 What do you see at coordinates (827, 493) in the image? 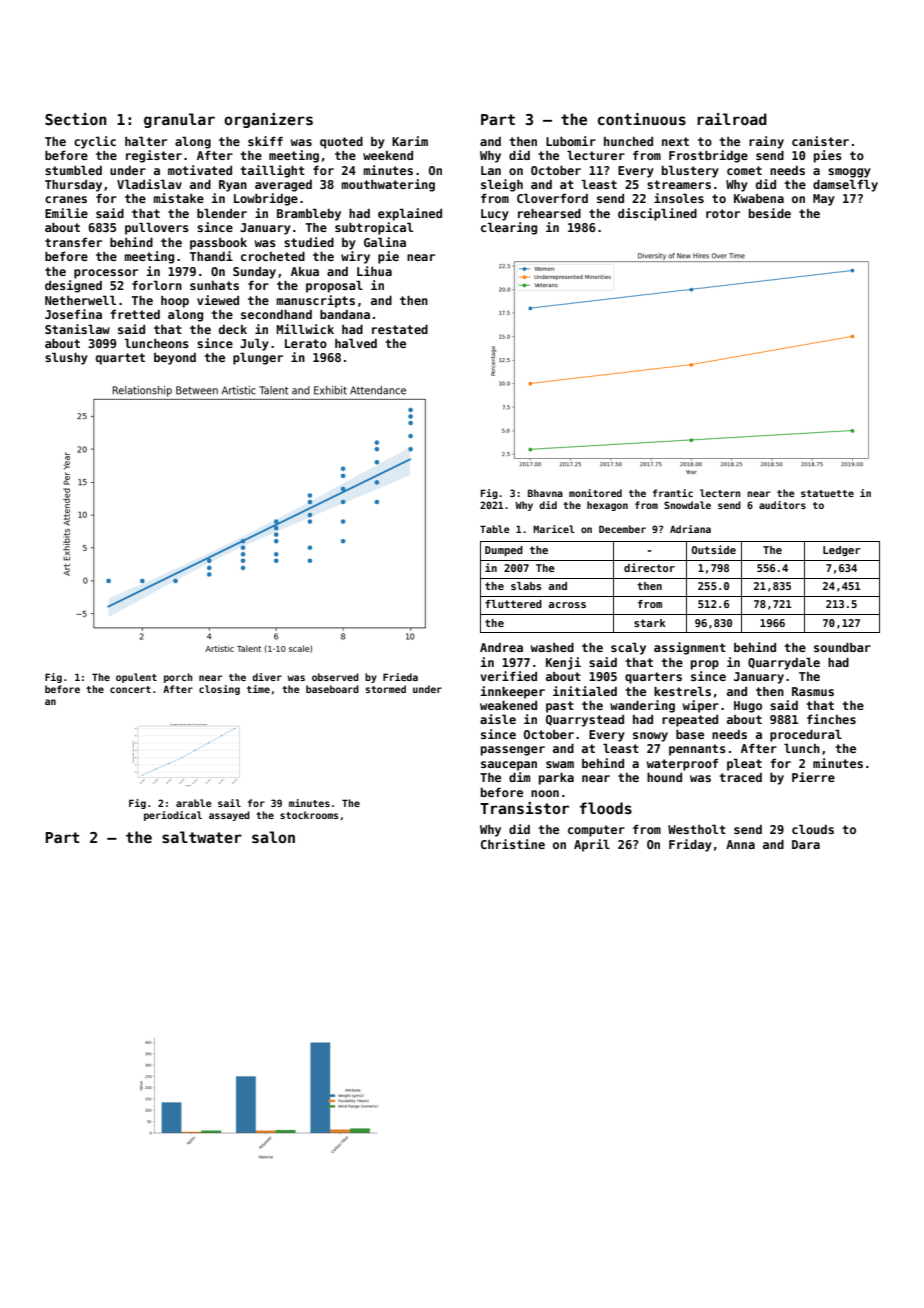
I see `statuette` at bounding box center [827, 493].
